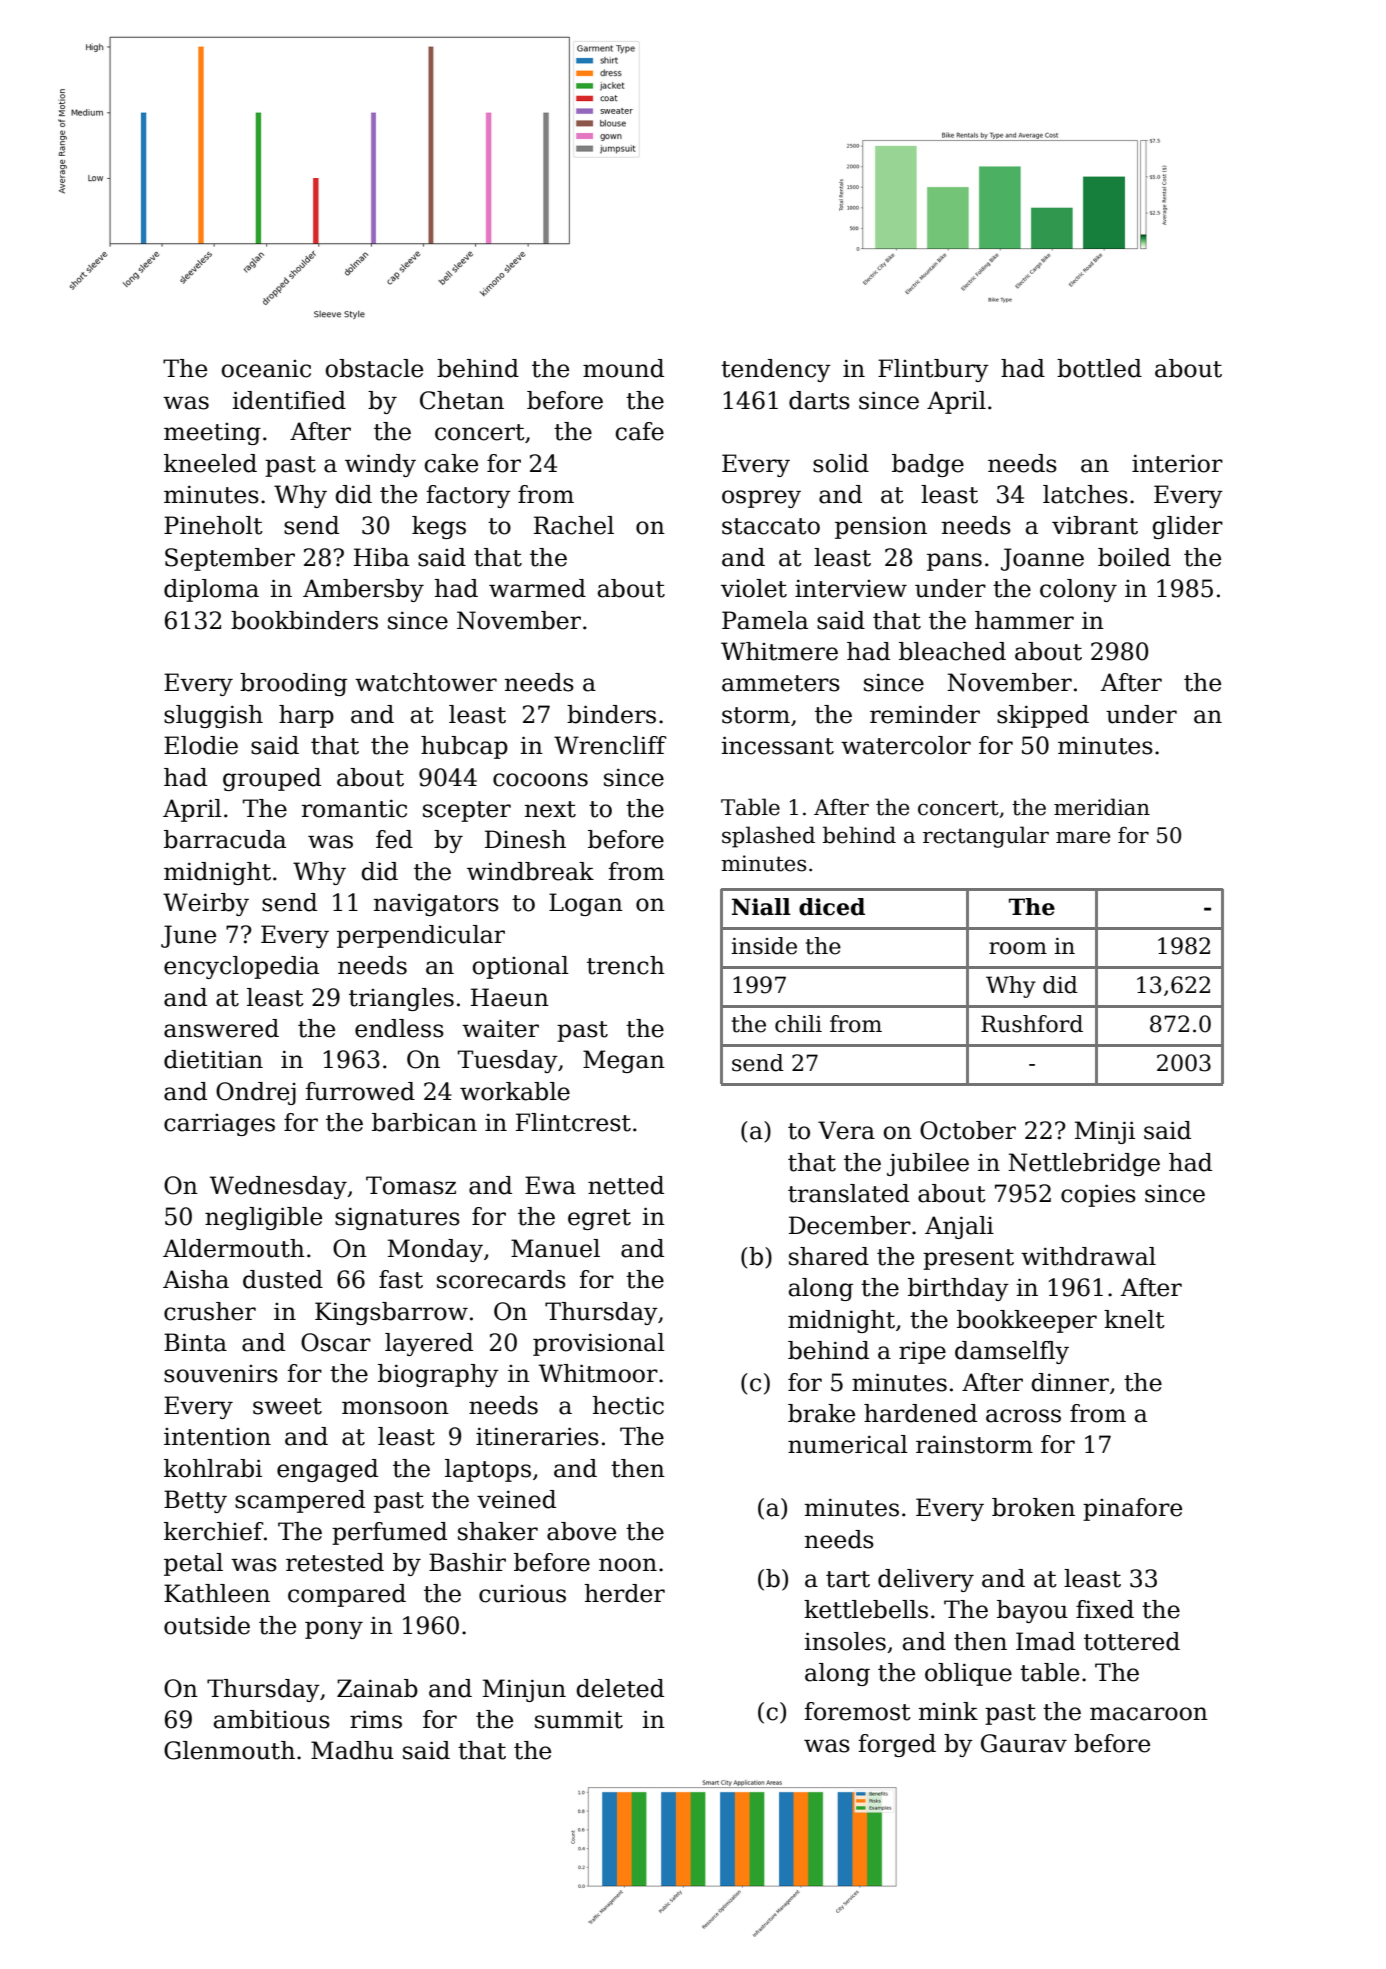 The height and width of the screenshot is (1969, 1386). I want to click on monsoon, so click(395, 1408).
